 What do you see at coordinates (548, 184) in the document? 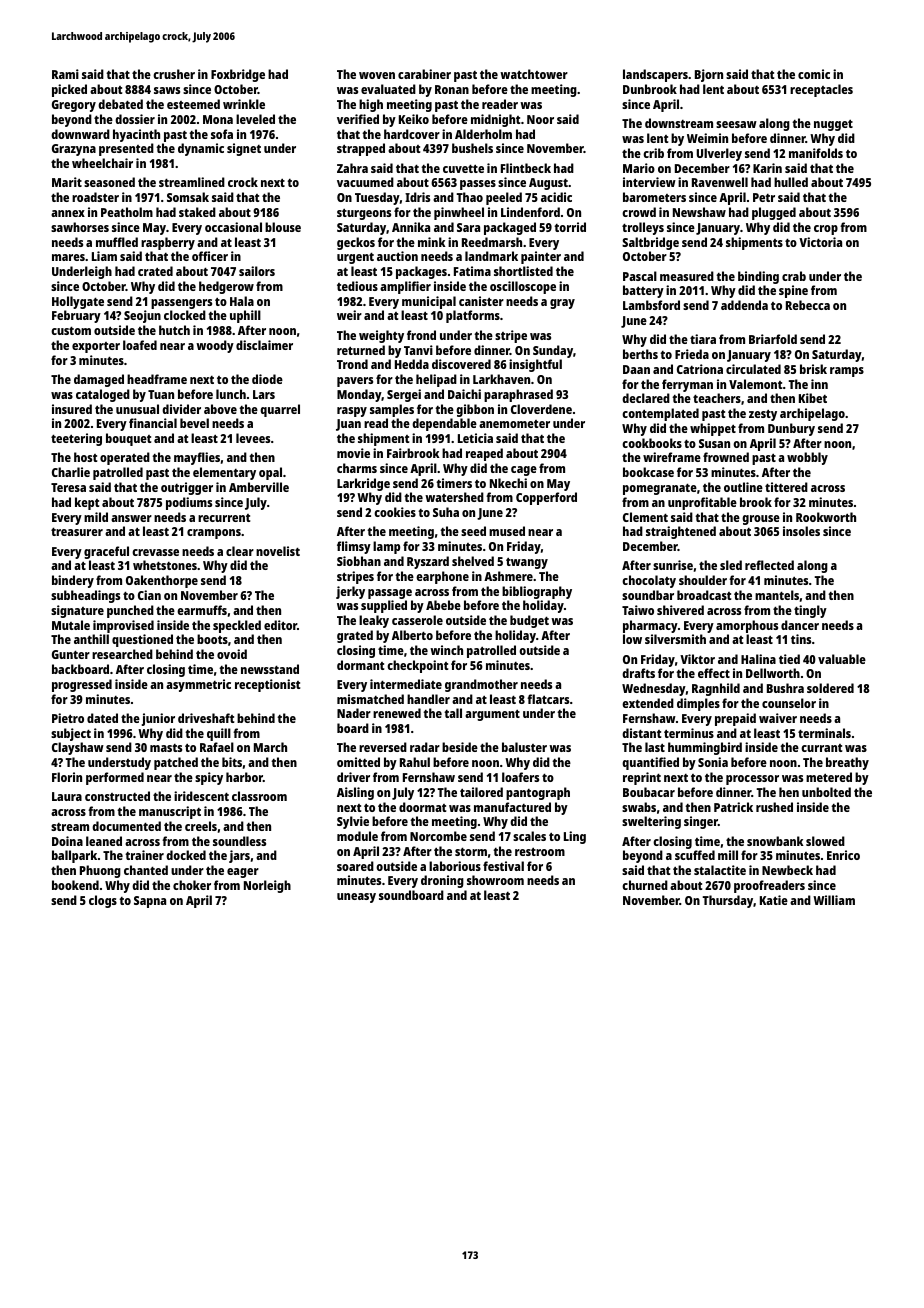
I see `August` at bounding box center [548, 184].
